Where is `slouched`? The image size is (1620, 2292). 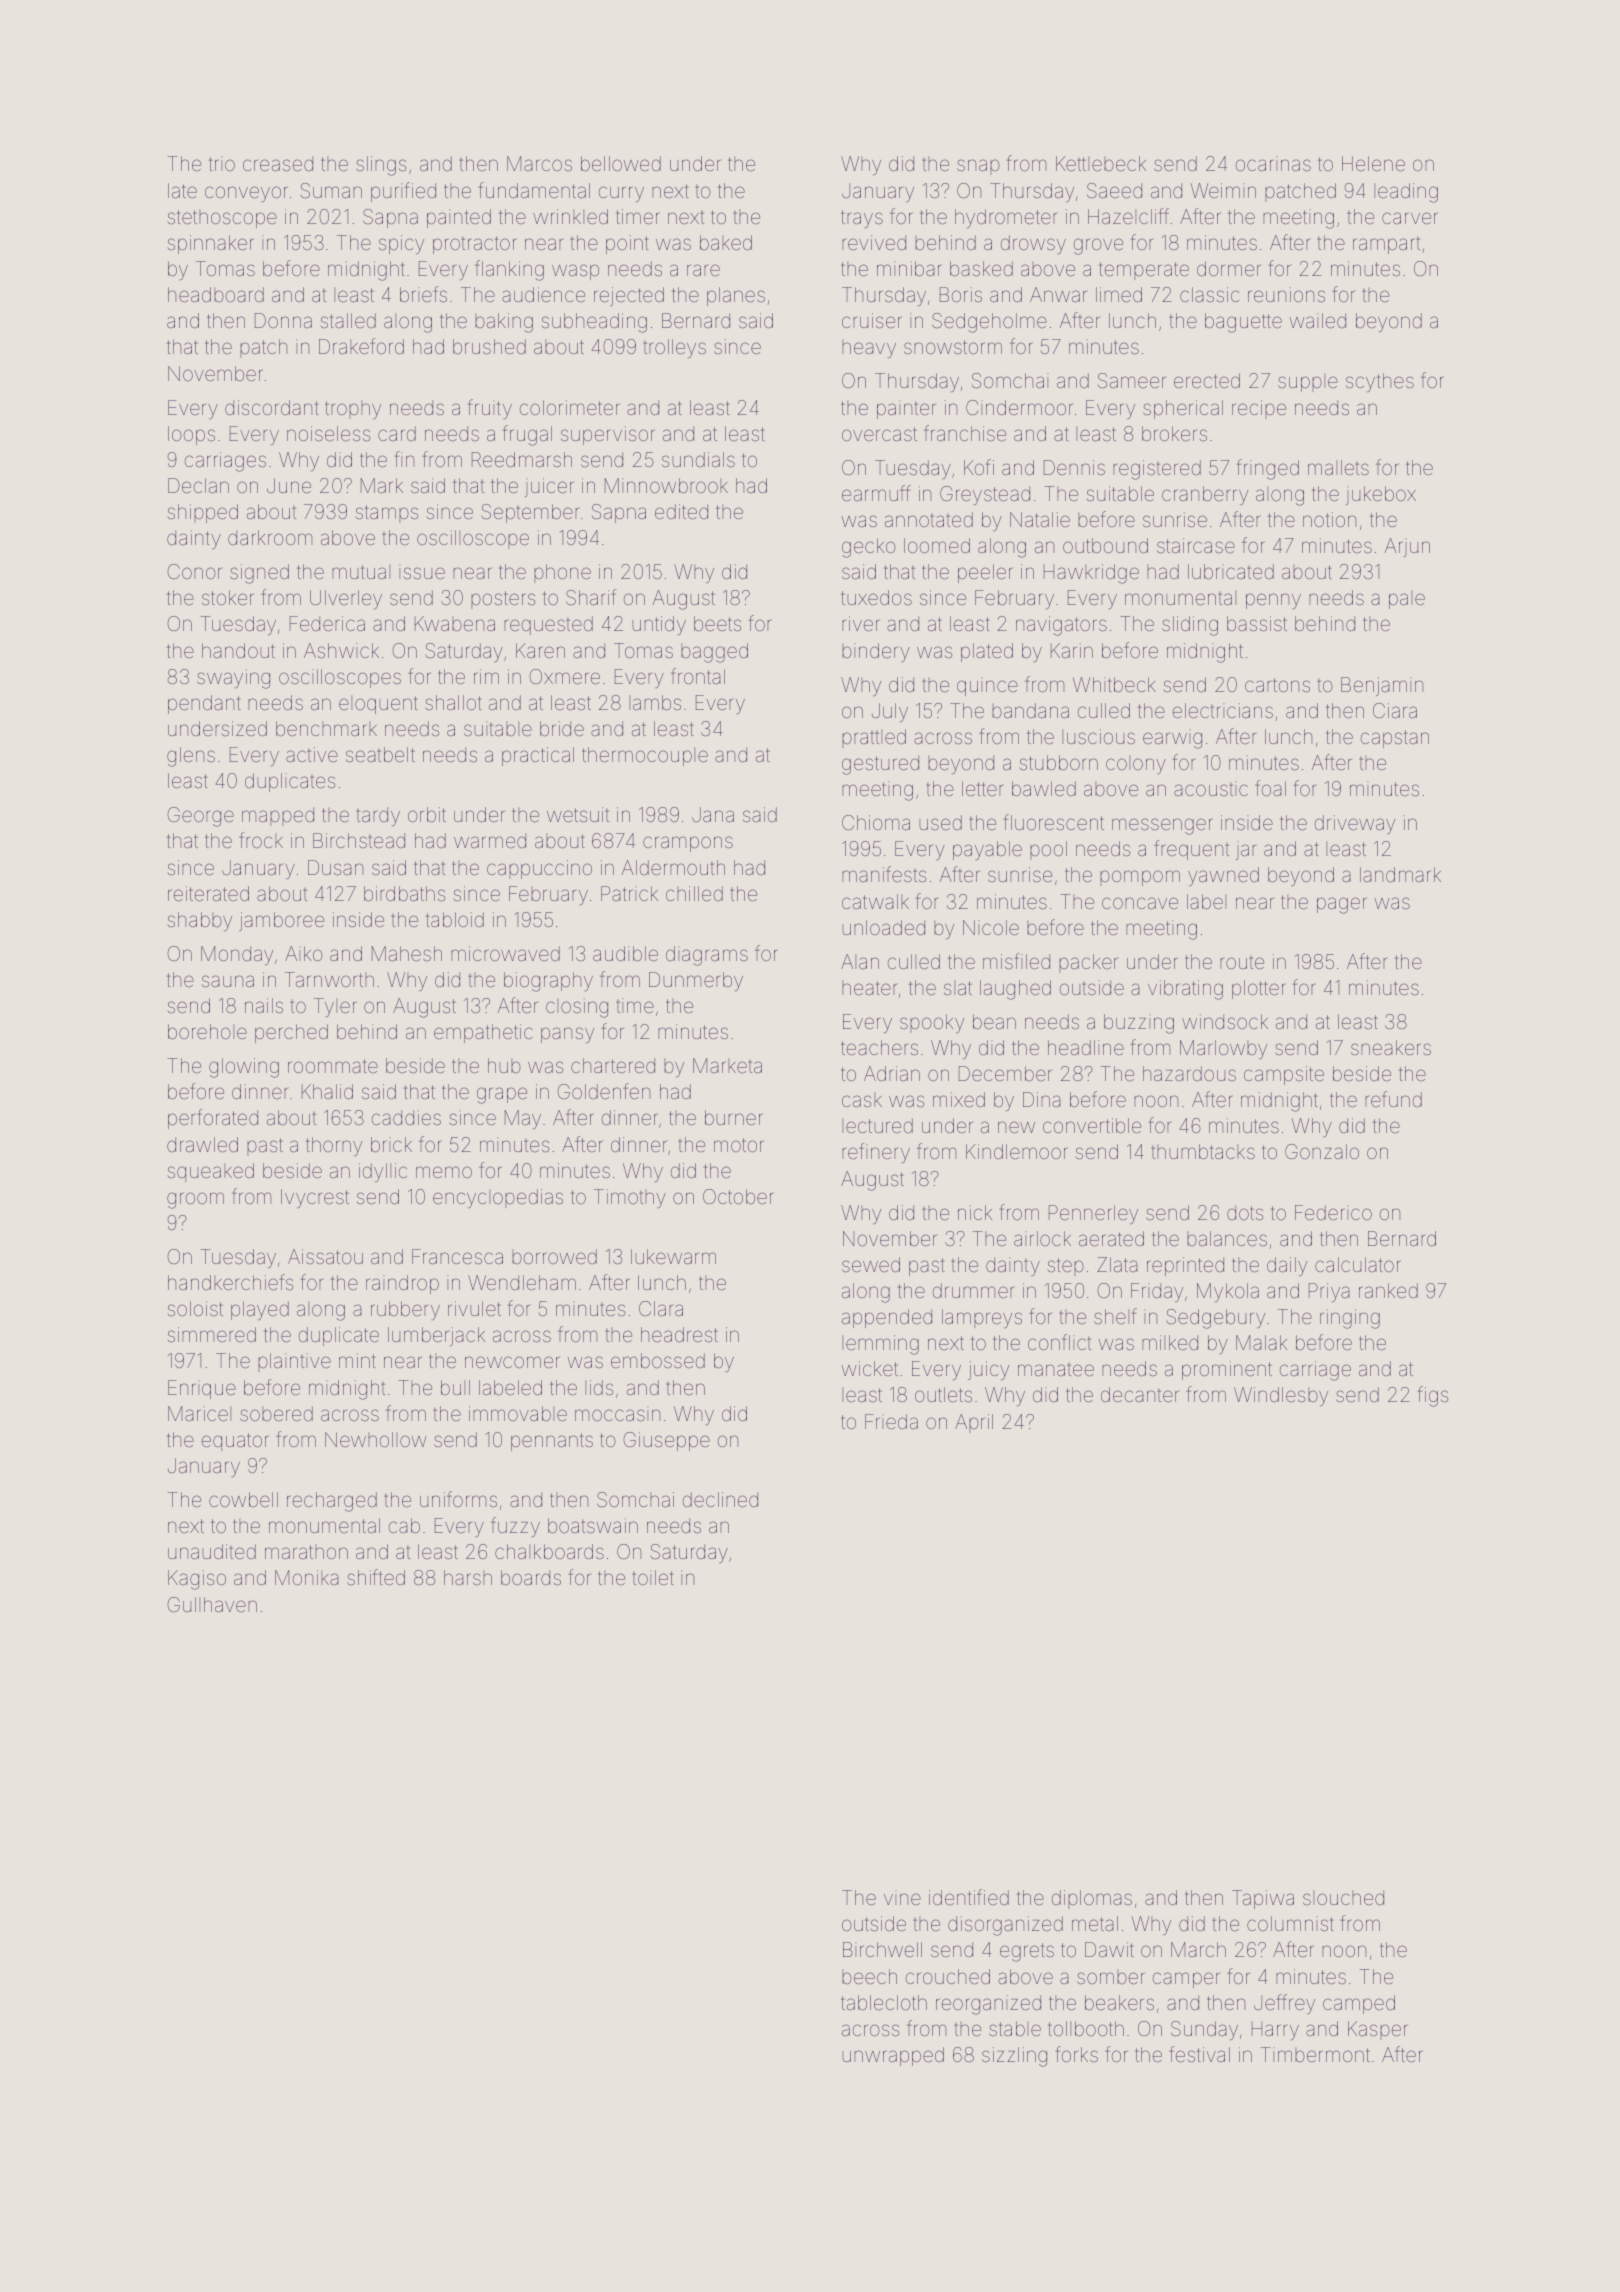
slouched is located at coordinates (1343, 1897).
